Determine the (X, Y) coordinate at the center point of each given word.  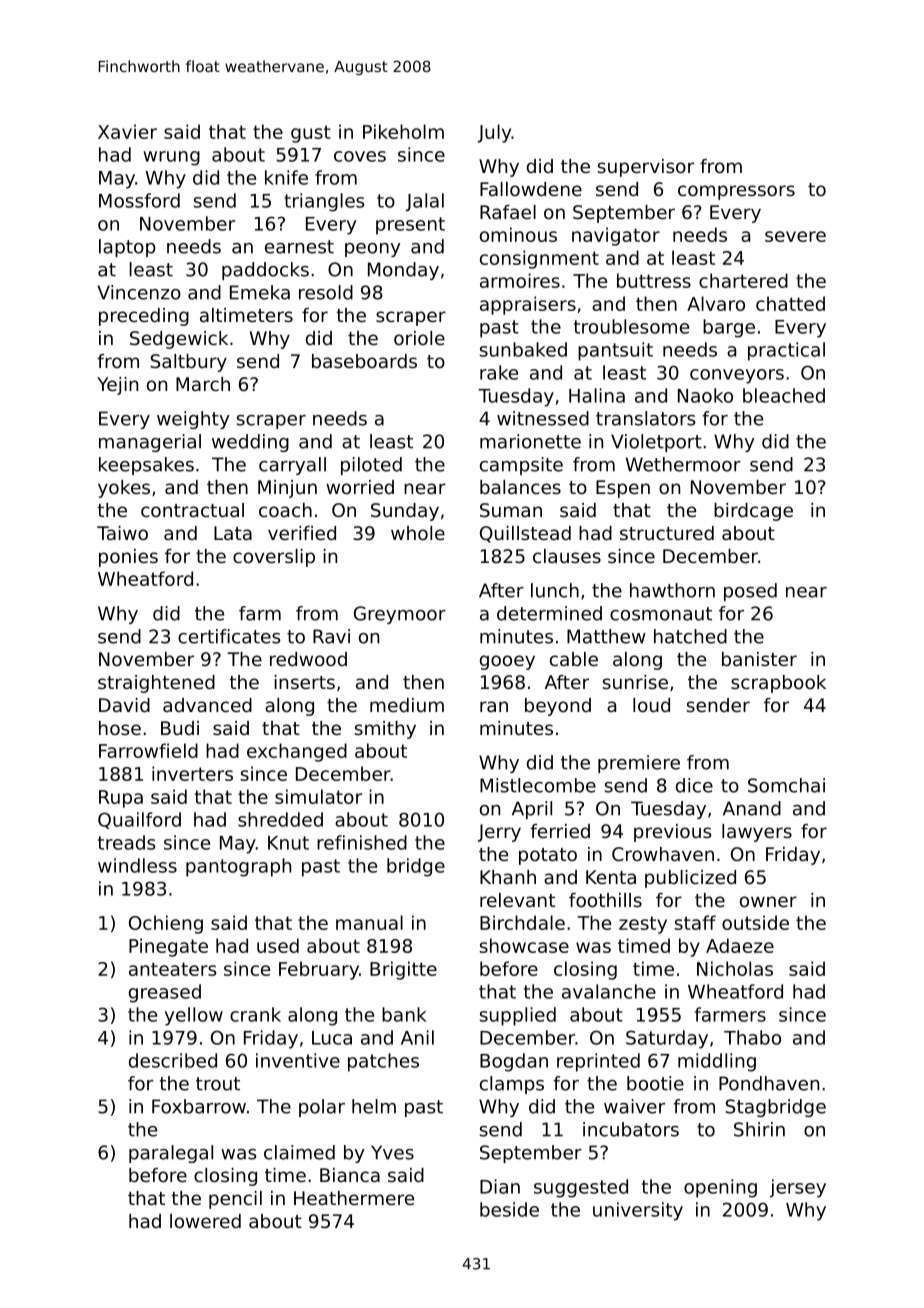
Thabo (752, 1037)
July (494, 133)
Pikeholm (403, 131)
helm (374, 1106)
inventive (298, 1060)
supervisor (646, 168)
